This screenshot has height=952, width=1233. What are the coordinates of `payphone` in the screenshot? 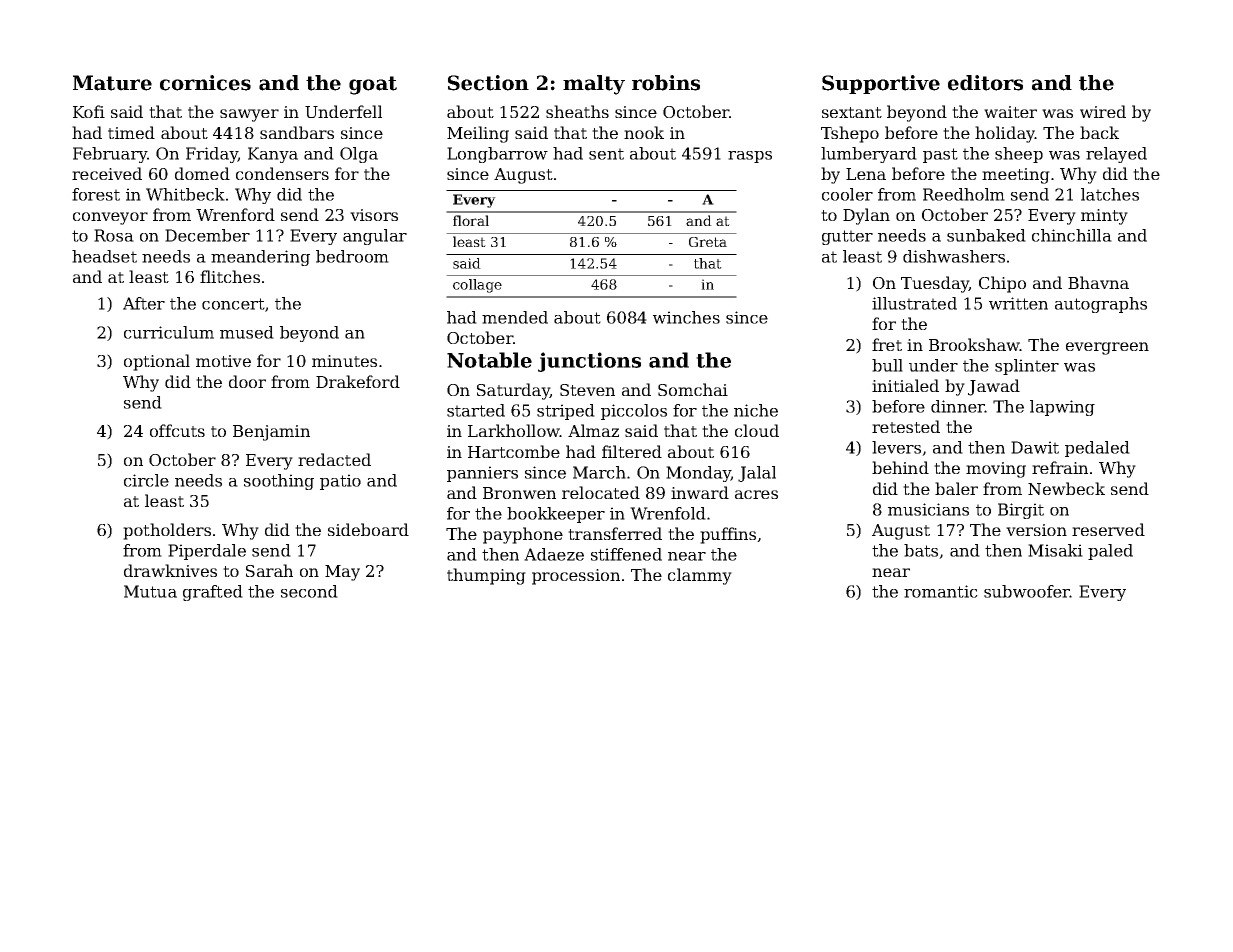 It's located at (523, 535).
